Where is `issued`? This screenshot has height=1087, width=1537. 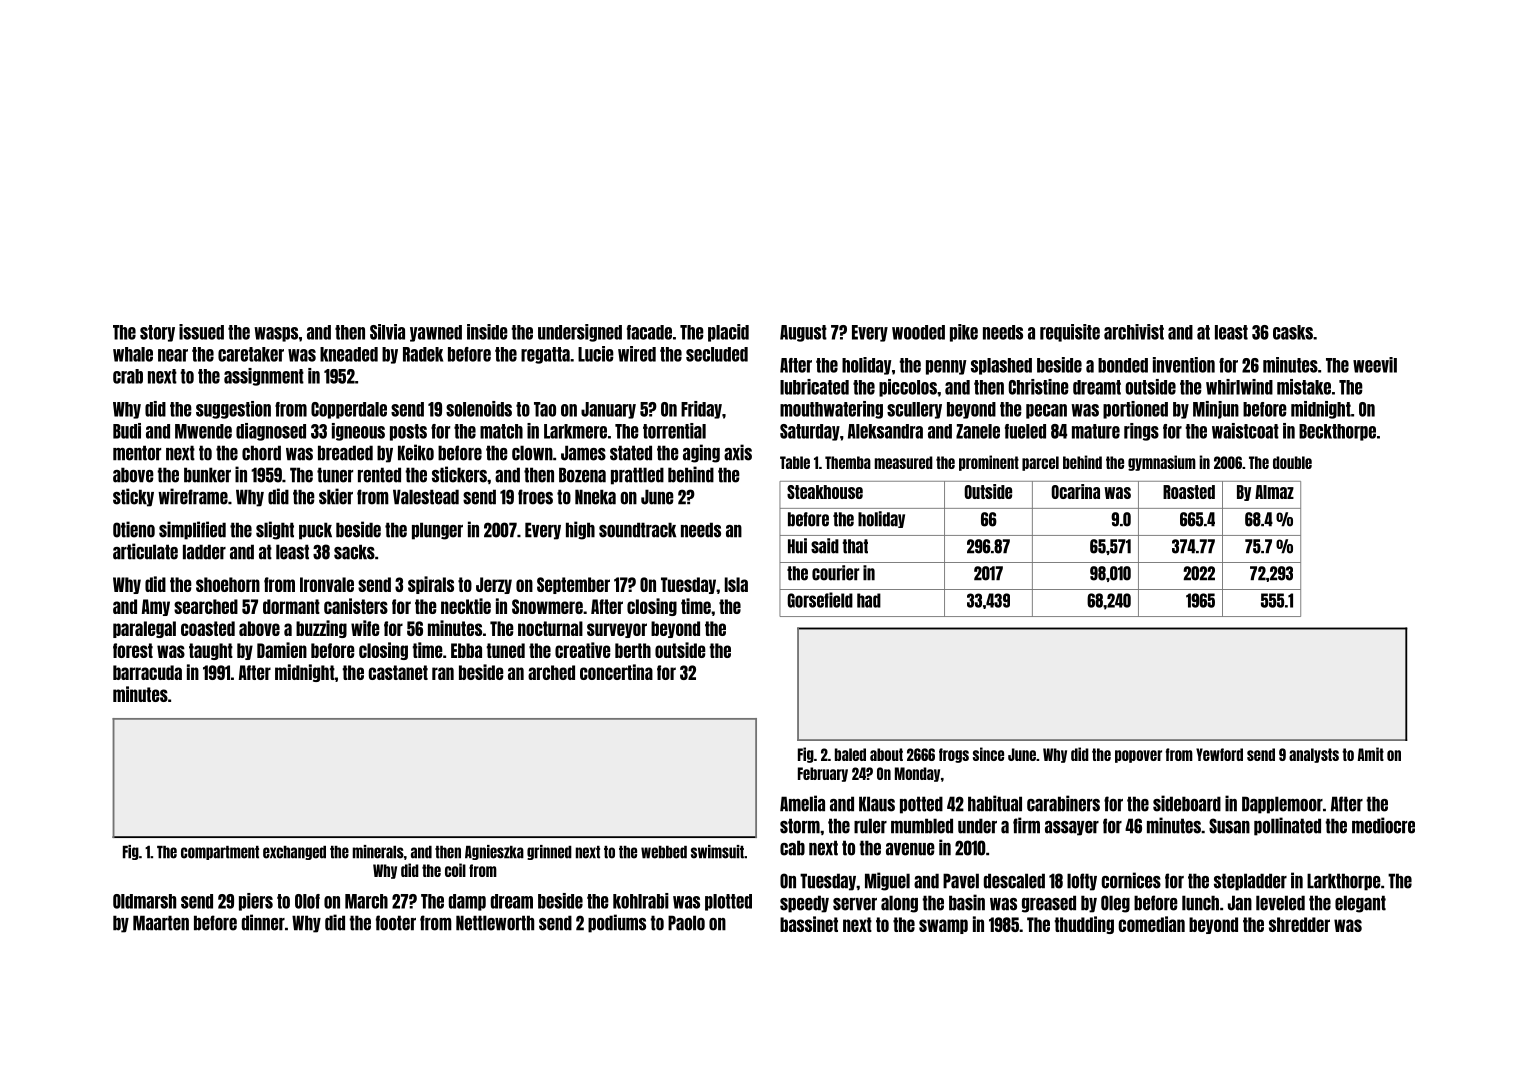 issued is located at coordinates (201, 332).
